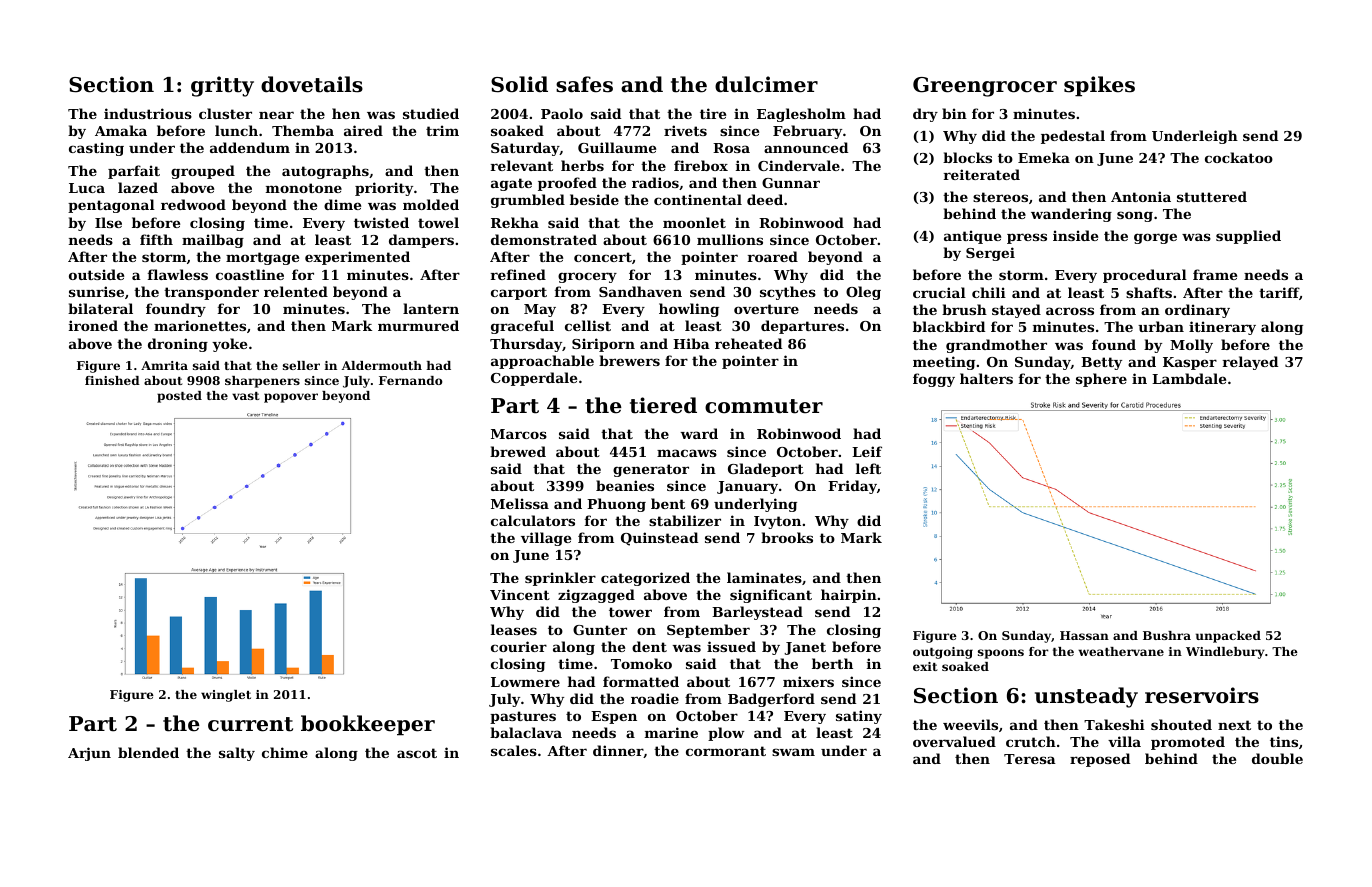 This screenshot has height=887, width=1372. Describe the element at coordinates (1099, 86) in the screenshot. I see `spikes` at that location.
